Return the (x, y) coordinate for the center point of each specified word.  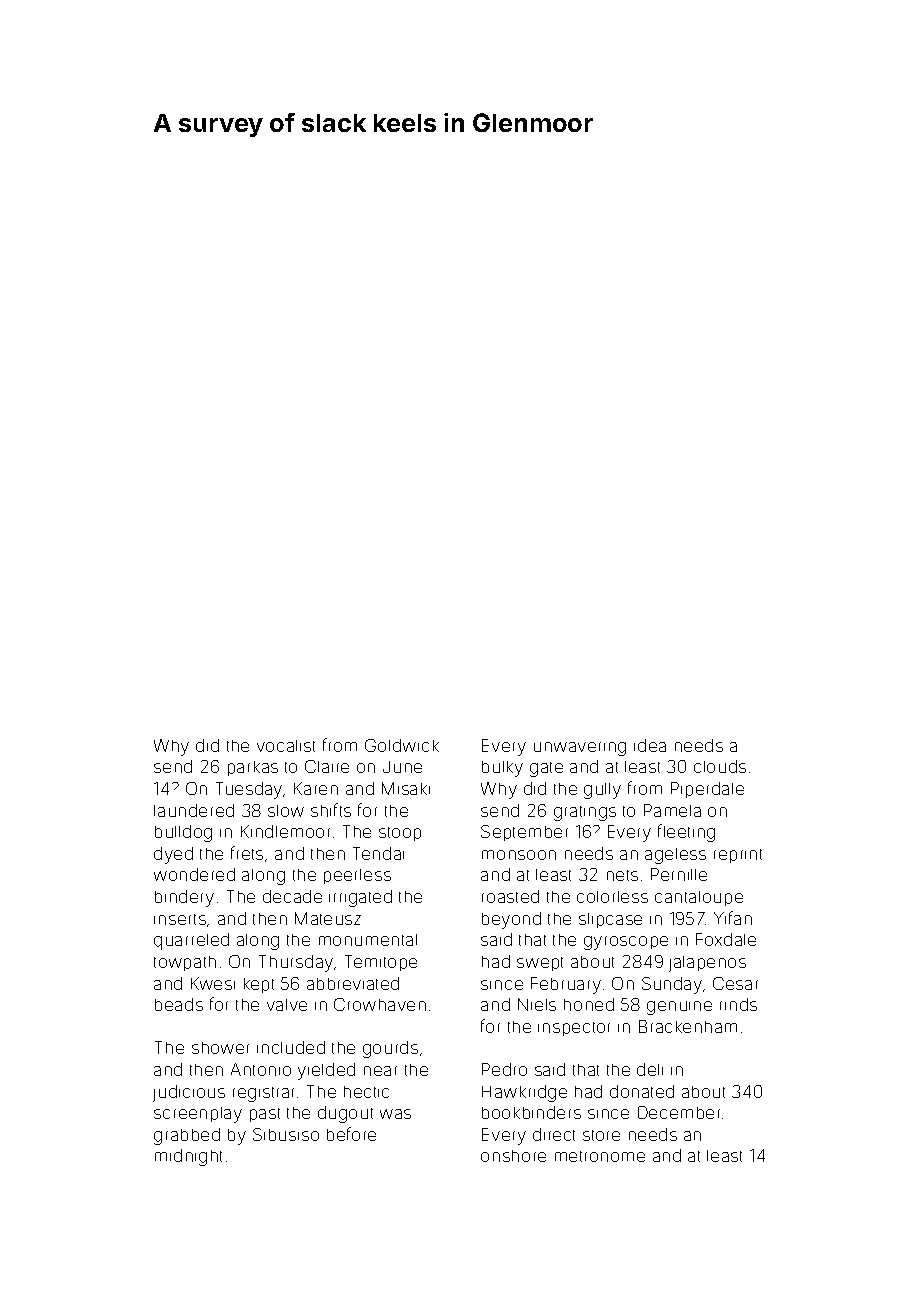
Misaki (406, 788)
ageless (675, 856)
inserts (180, 919)
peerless (357, 876)
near (380, 1071)
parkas (253, 768)
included (291, 1047)
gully (602, 791)
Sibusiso (286, 1134)
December (679, 1112)
